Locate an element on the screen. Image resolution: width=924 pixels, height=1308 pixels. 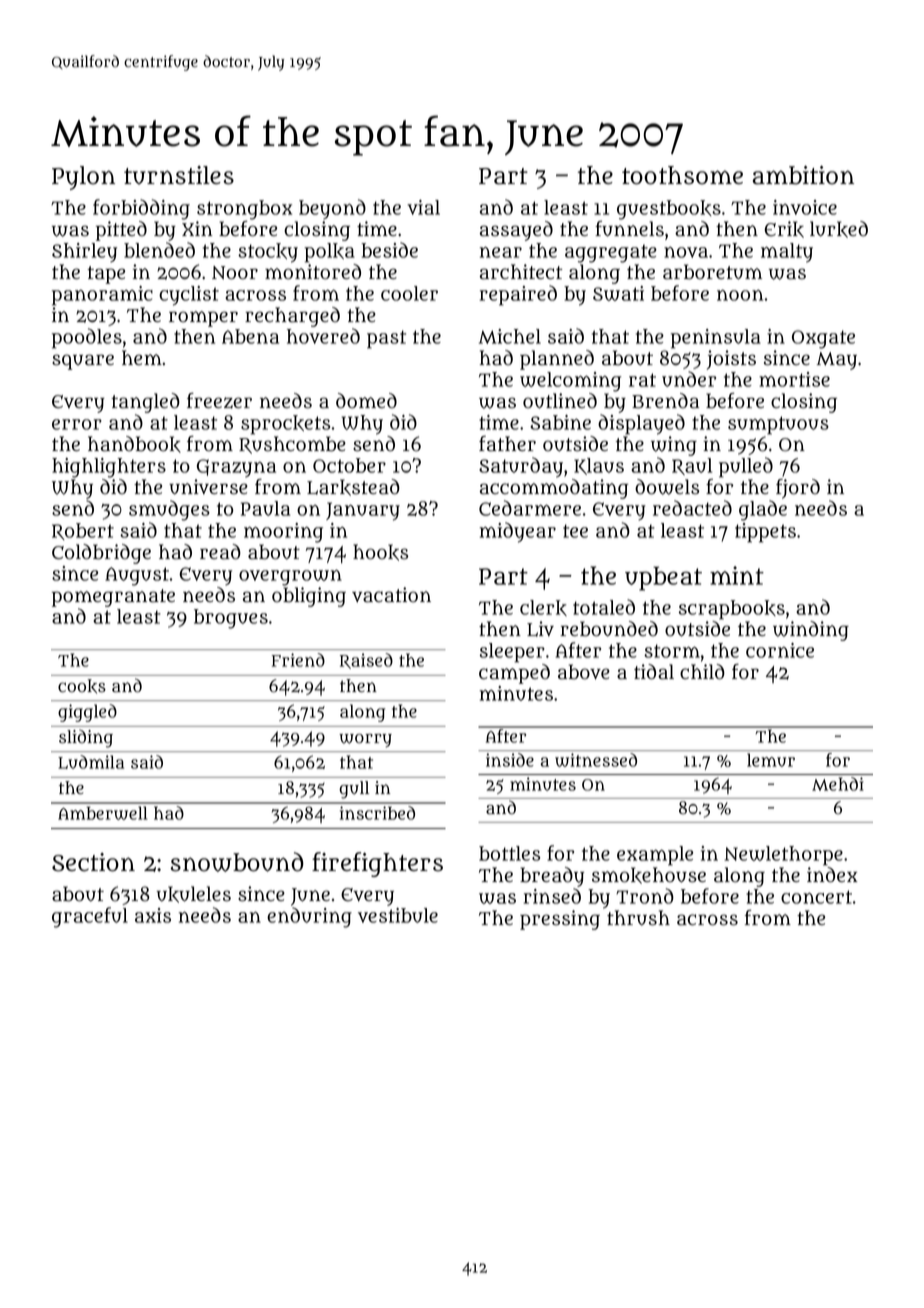
enduring is located at coordinates (309, 917).
